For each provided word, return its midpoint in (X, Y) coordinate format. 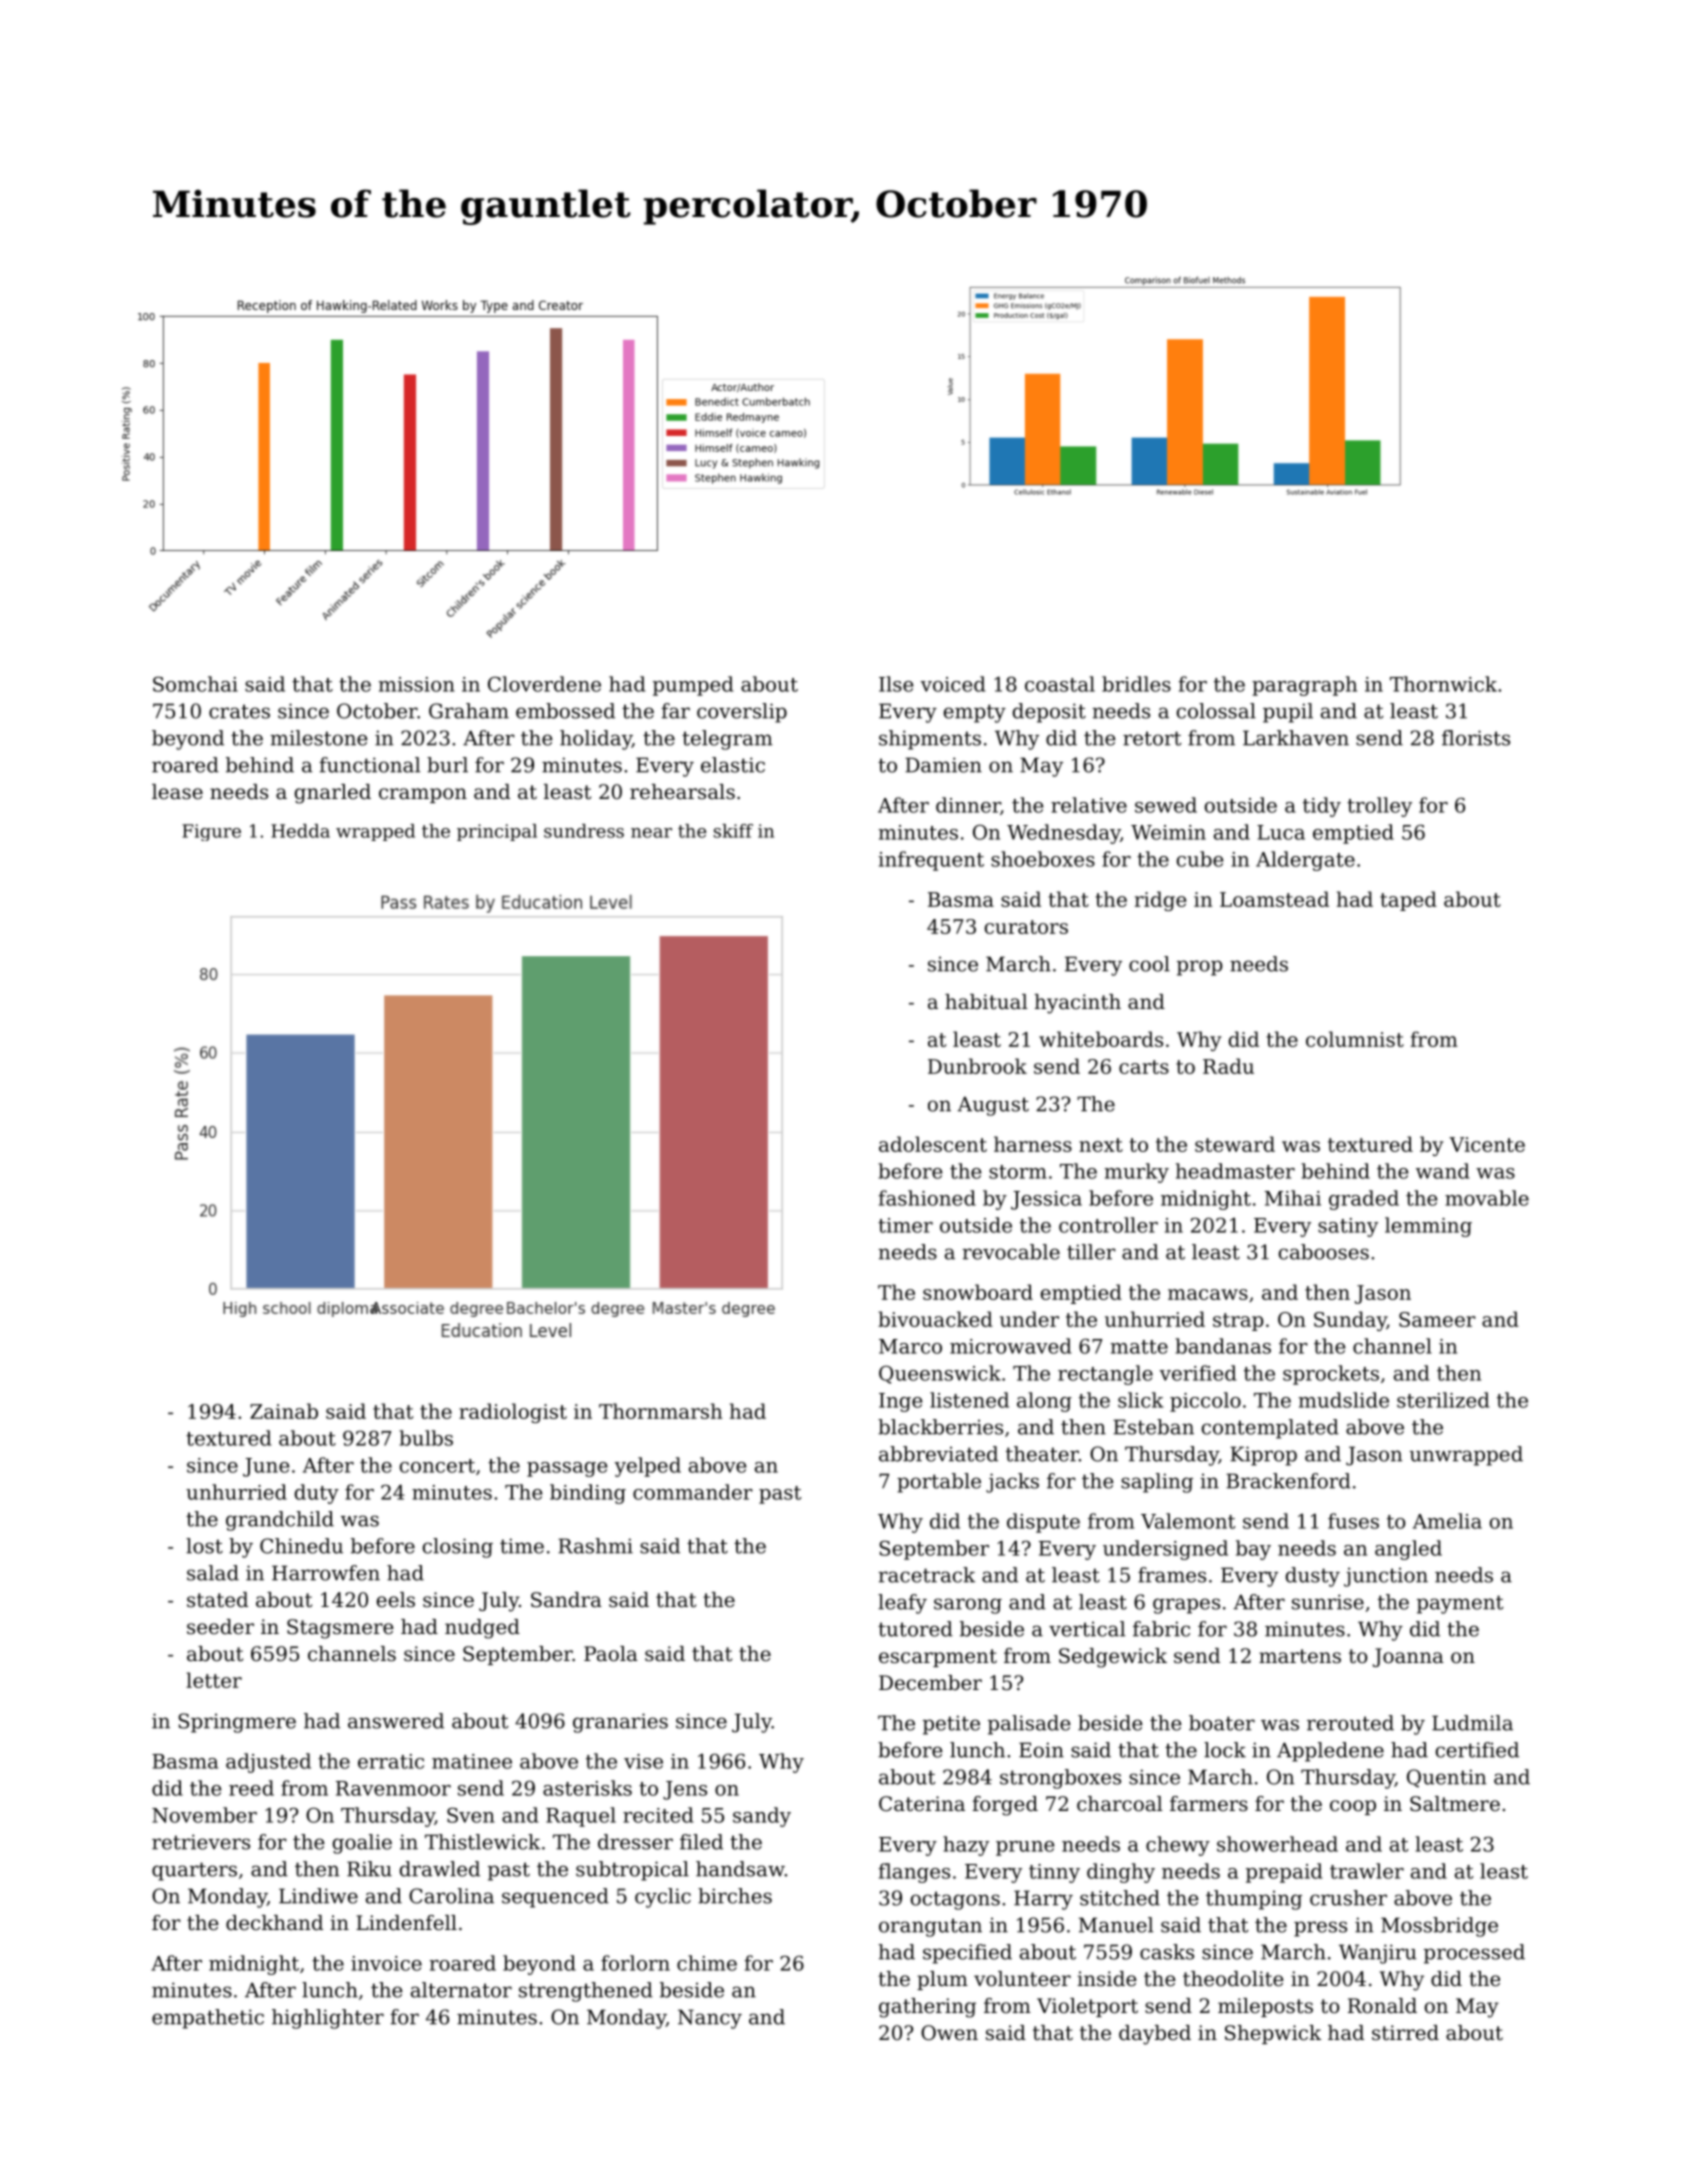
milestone (318, 738)
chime (707, 1963)
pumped (693, 686)
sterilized (1443, 1400)
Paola (611, 1654)
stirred (1405, 2033)
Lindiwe (318, 1896)
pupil (1288, 713)
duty (317, 1494)
